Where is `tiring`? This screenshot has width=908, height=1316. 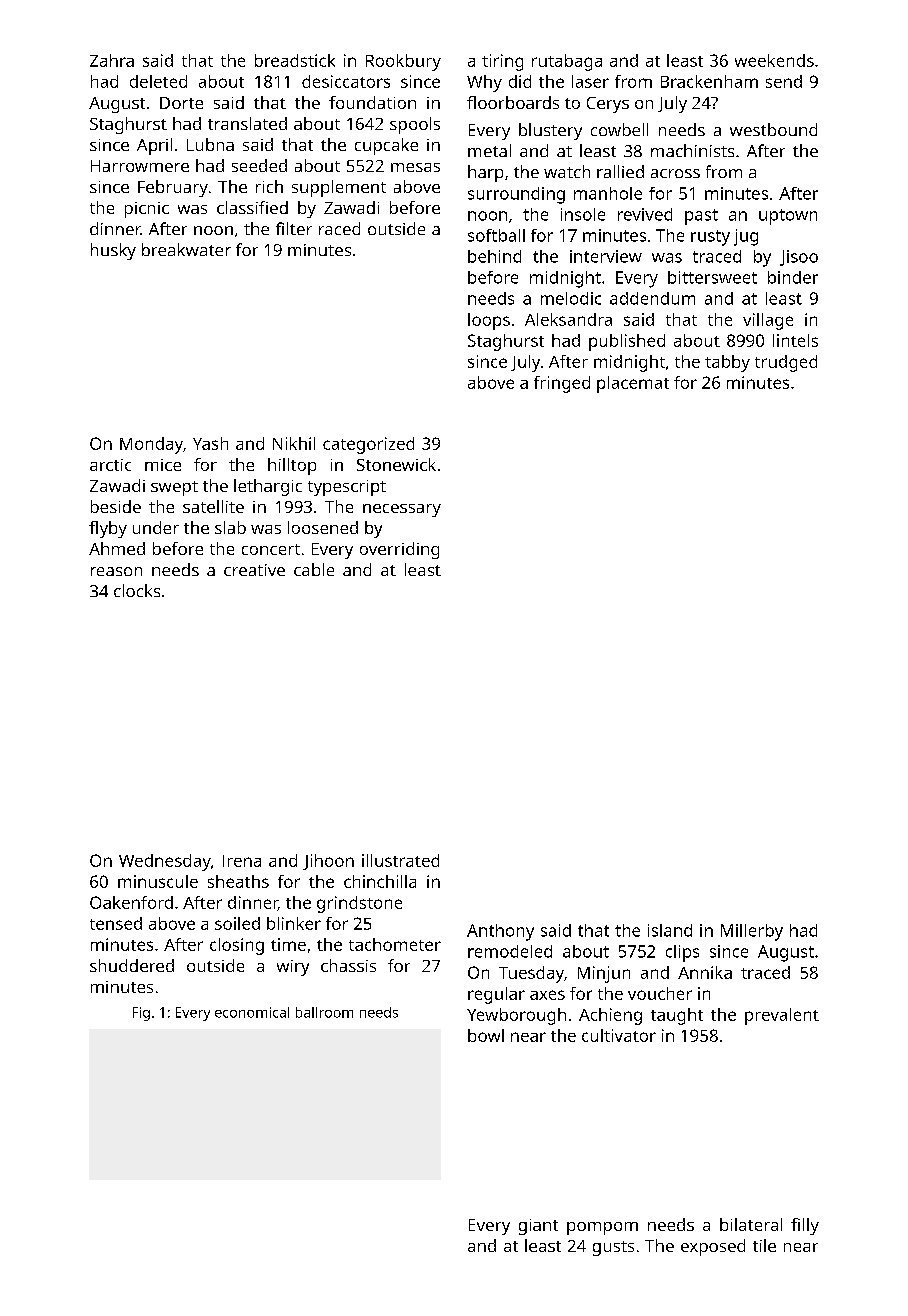 tiring is located at coordinates (502, 62).
